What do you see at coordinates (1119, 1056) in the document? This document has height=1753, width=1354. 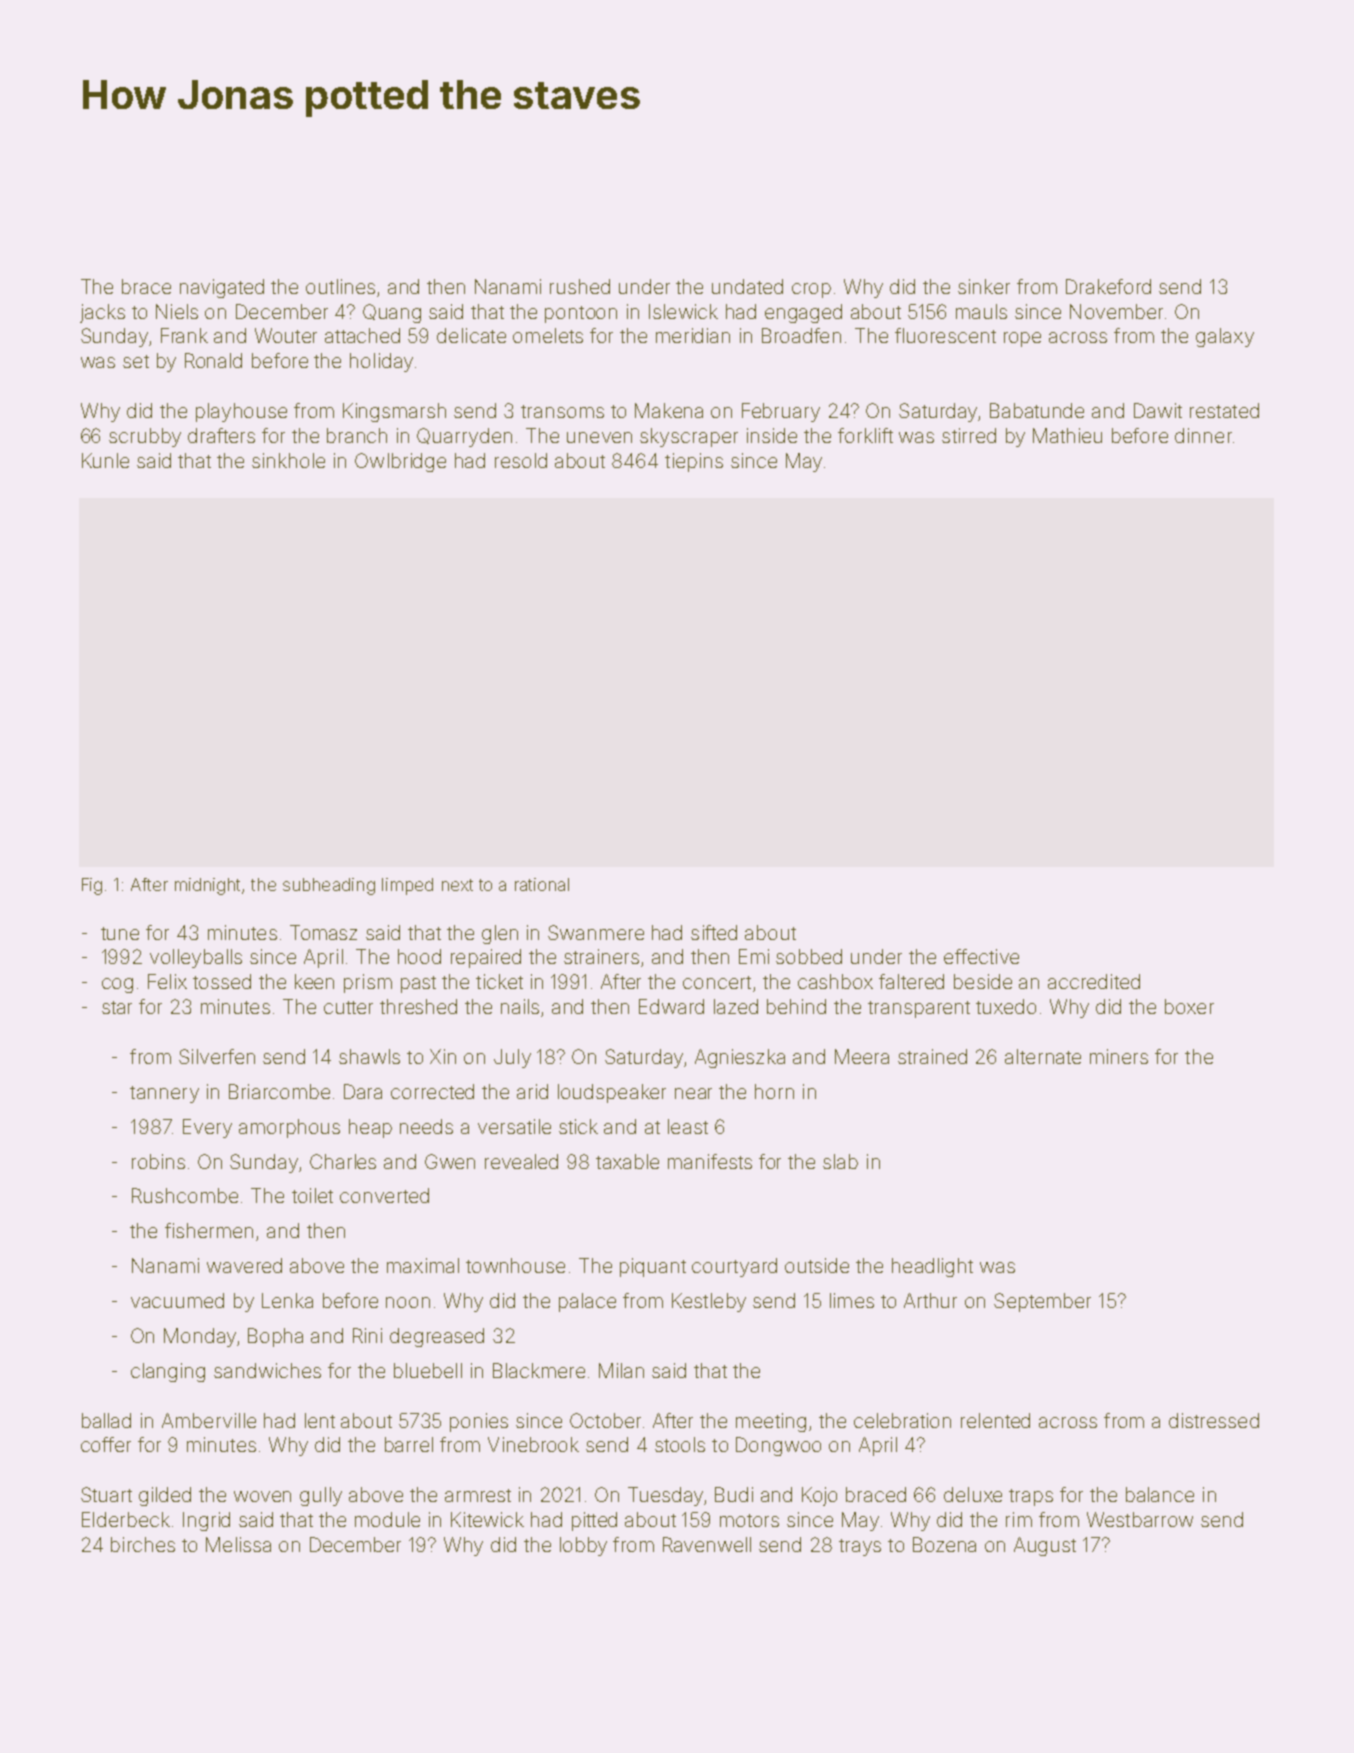 I see `miners` at bounding box center [1119, 1056].
